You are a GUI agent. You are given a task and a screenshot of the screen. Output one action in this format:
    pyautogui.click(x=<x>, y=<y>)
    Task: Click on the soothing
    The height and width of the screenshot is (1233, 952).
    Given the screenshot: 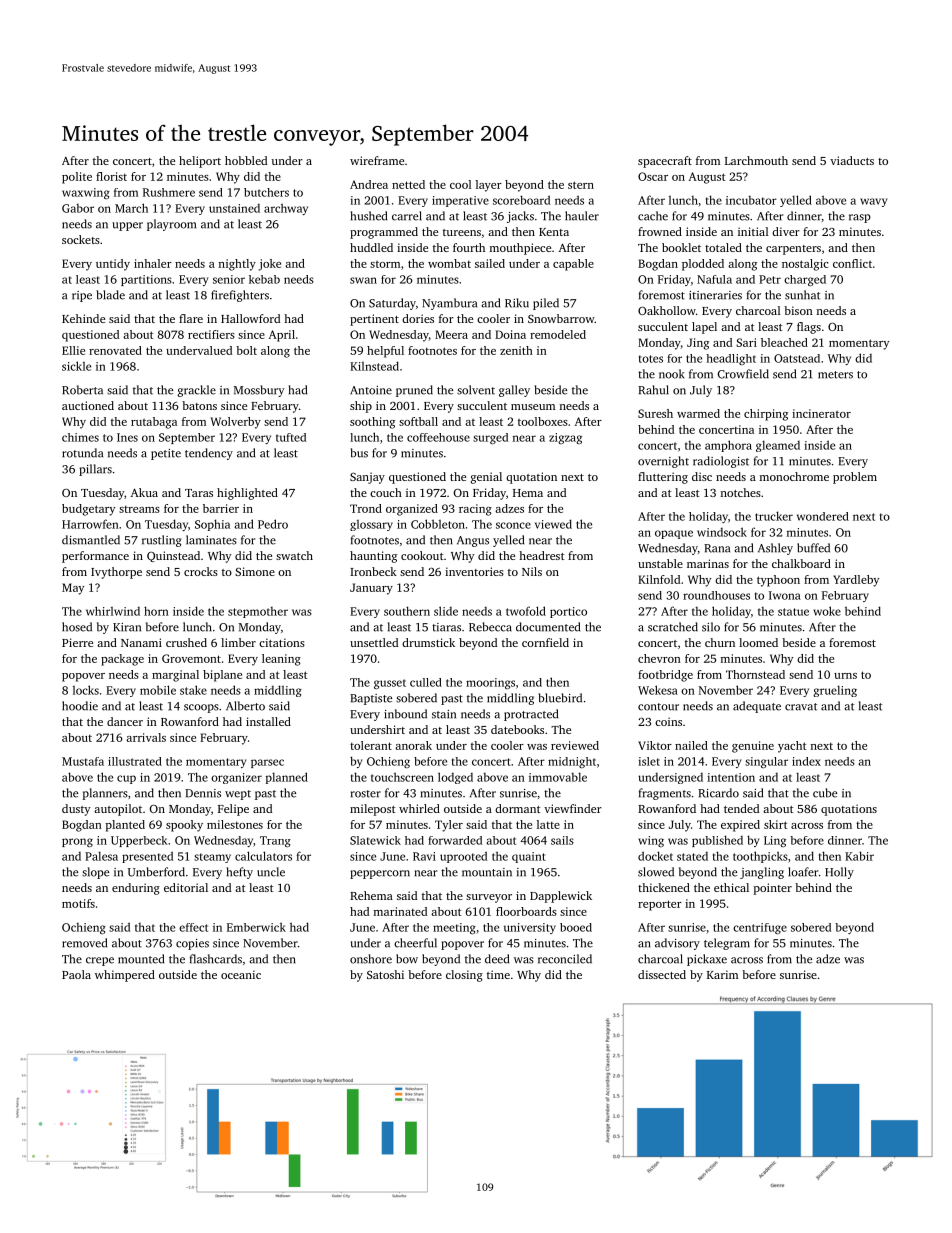 What is the action you would take?
    pyautogui.click(x=372, y=423)
